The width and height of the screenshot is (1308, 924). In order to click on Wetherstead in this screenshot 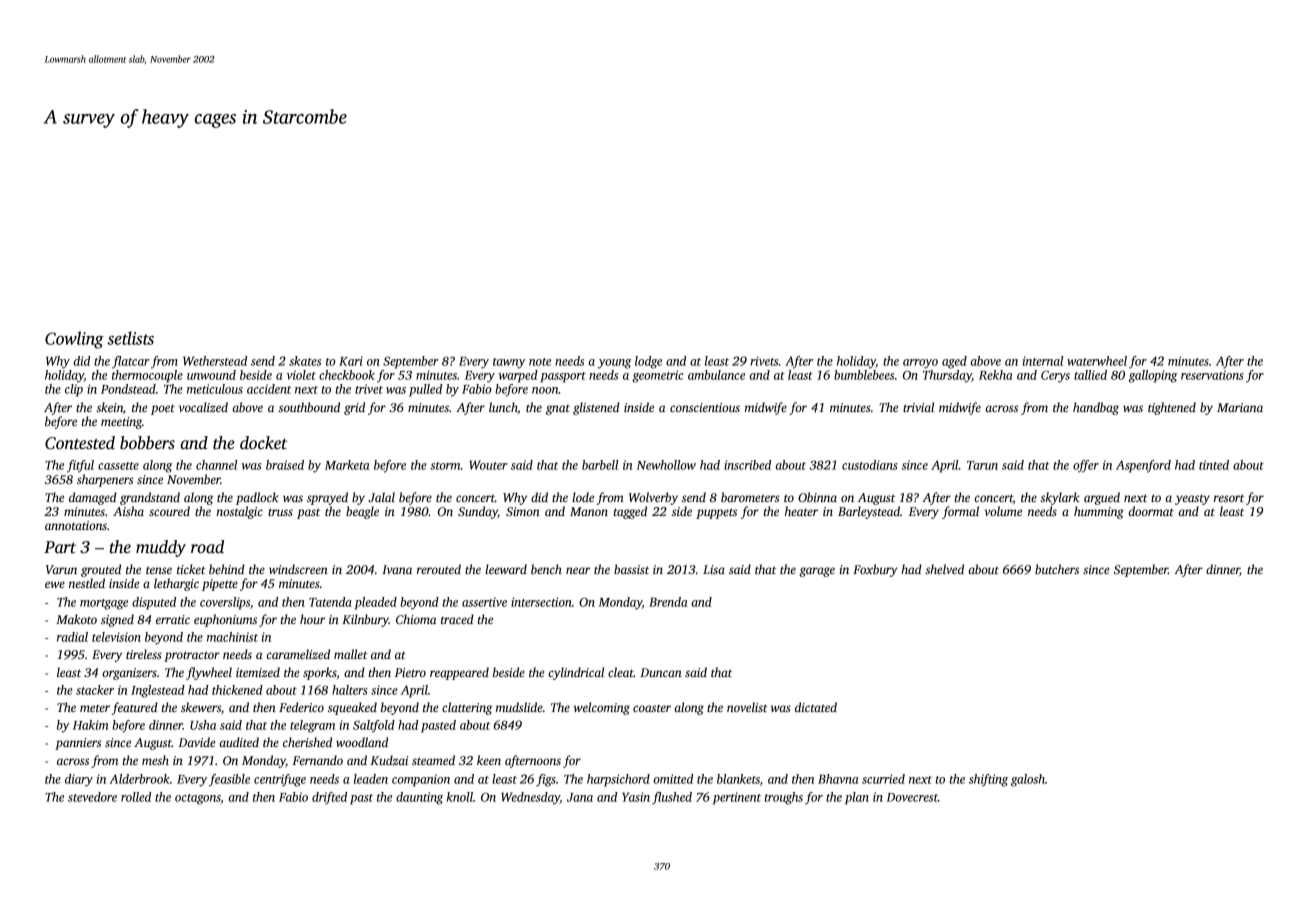, I will do `click(215, 361)`.
